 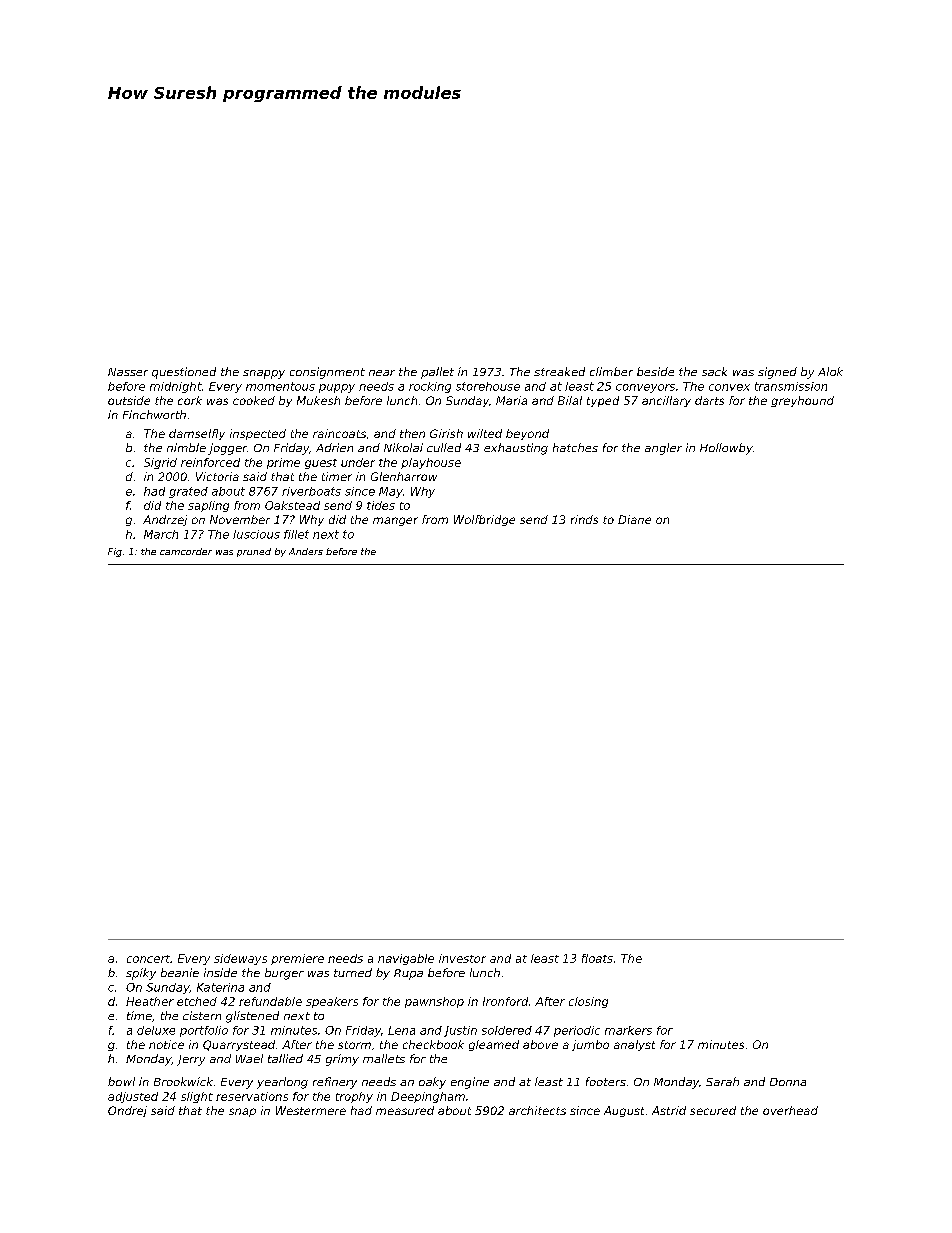 What do you see at coordinates (655, 371) in the page?
I see `beside` at bounding box center [655, 371].
